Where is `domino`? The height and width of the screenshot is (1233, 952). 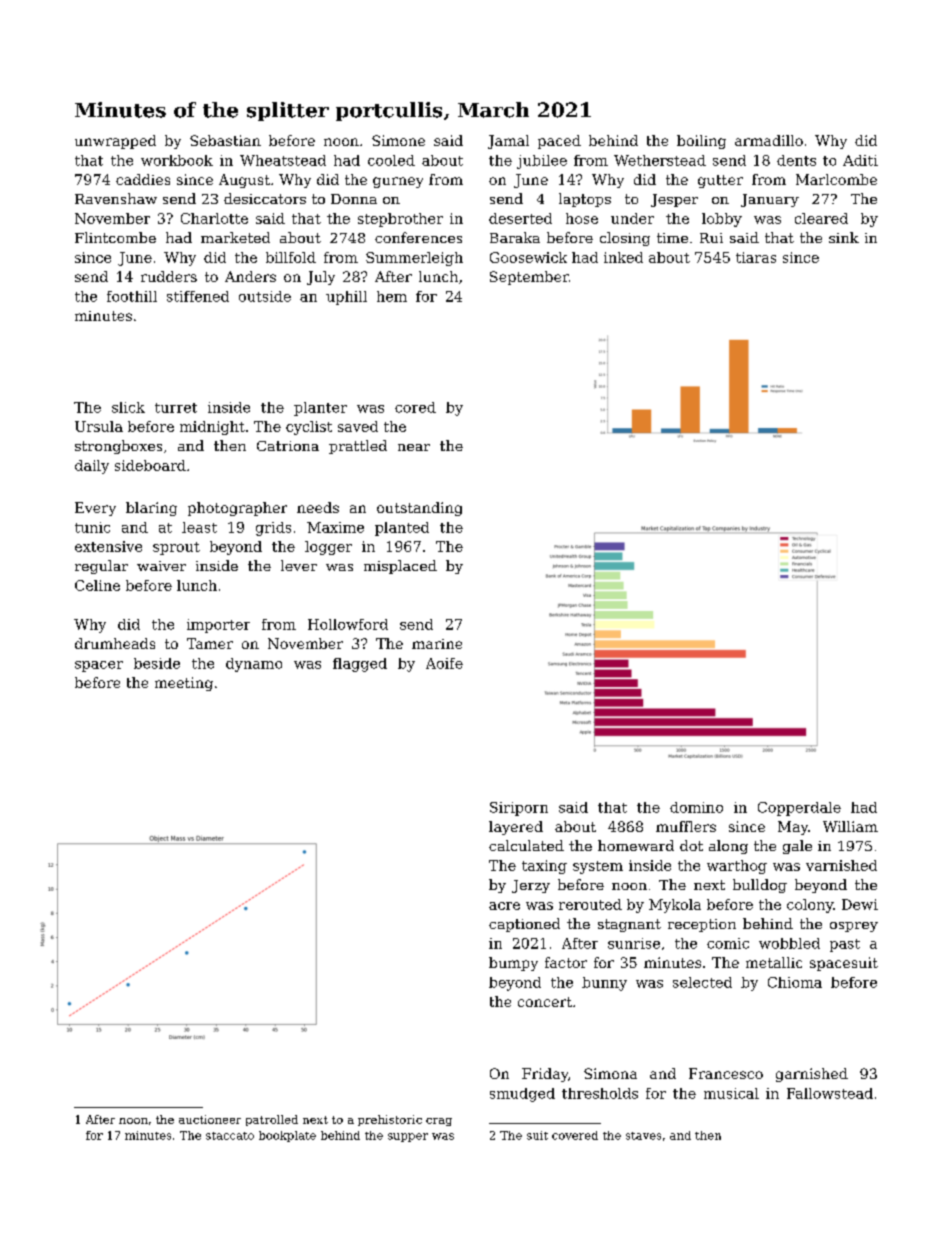
domino is located at coordinates (696, 807).
